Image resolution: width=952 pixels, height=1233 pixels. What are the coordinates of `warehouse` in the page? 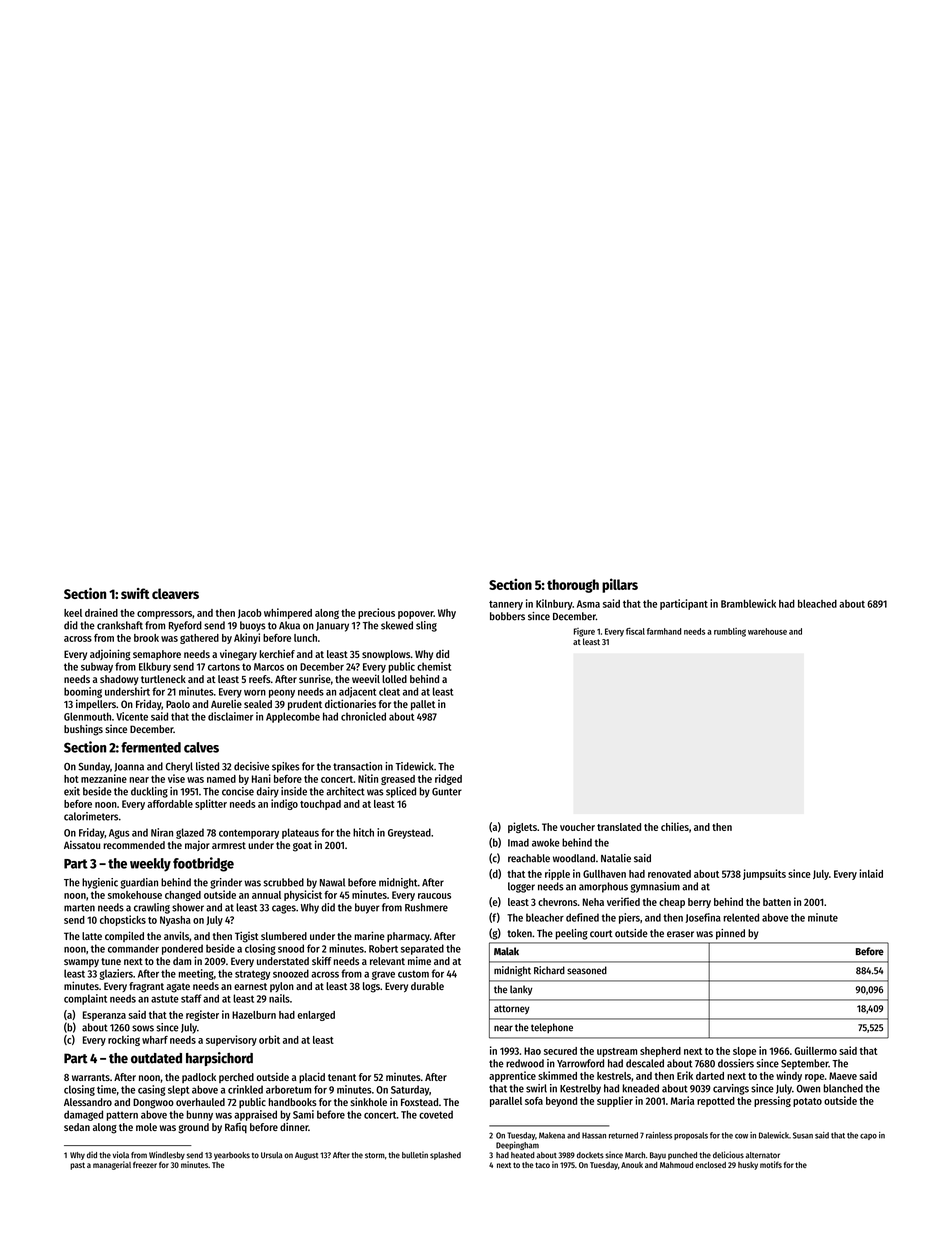 It's located at (767, 631).
